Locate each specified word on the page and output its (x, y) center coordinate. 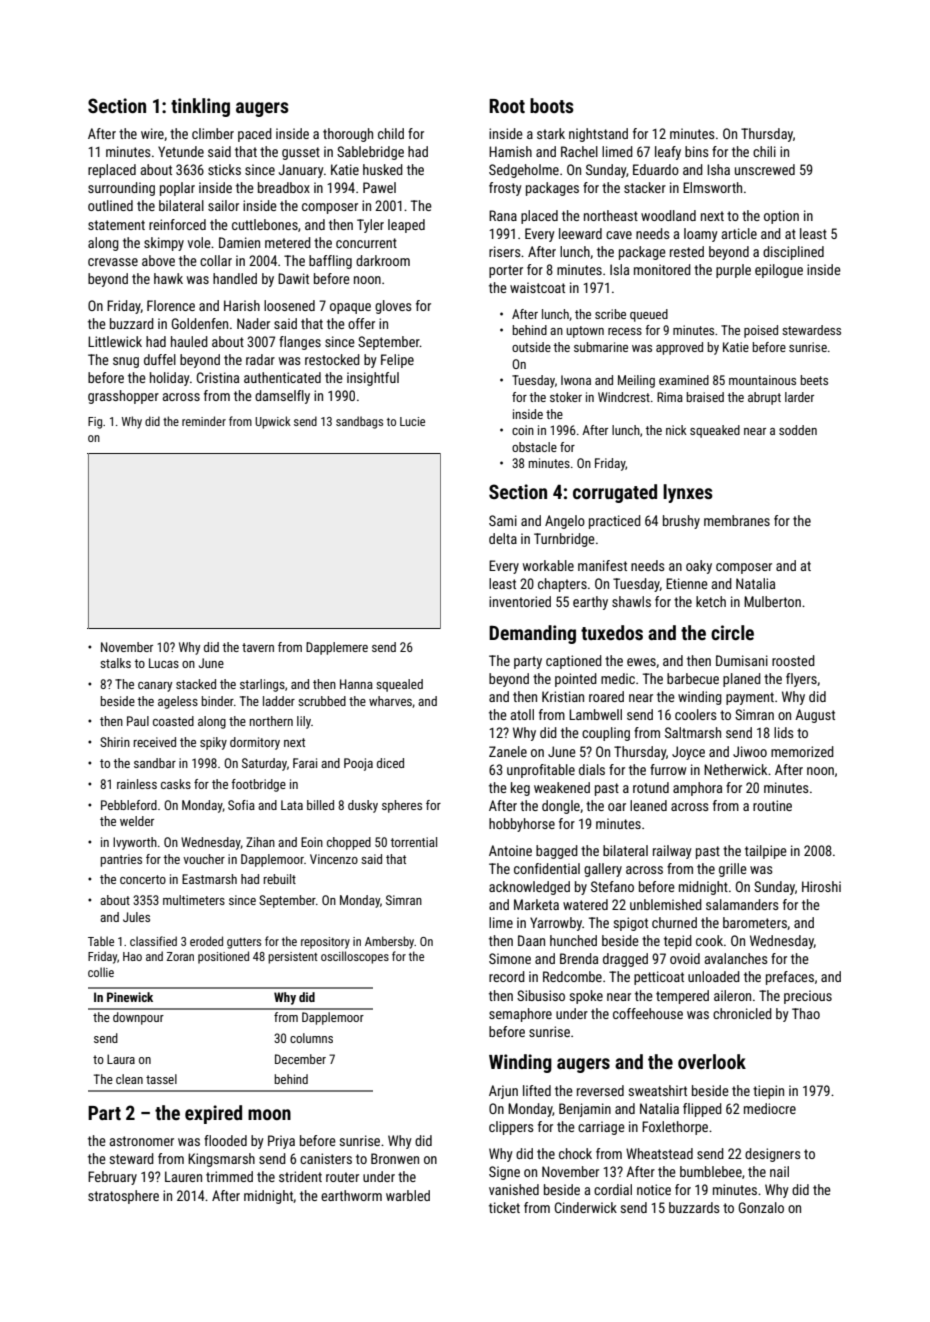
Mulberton (772, 601)
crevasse (113, 262)
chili (764, 151)
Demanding (532, 634)
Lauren (183, 1176)
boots (552, 105)
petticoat (659, 978)
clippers (511, 1128)
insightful (373, 379)
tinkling (200, 107)
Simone (510, 958)
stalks (115, 663)
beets (814, 380)
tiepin (768, 1092)
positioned (223, 957)
